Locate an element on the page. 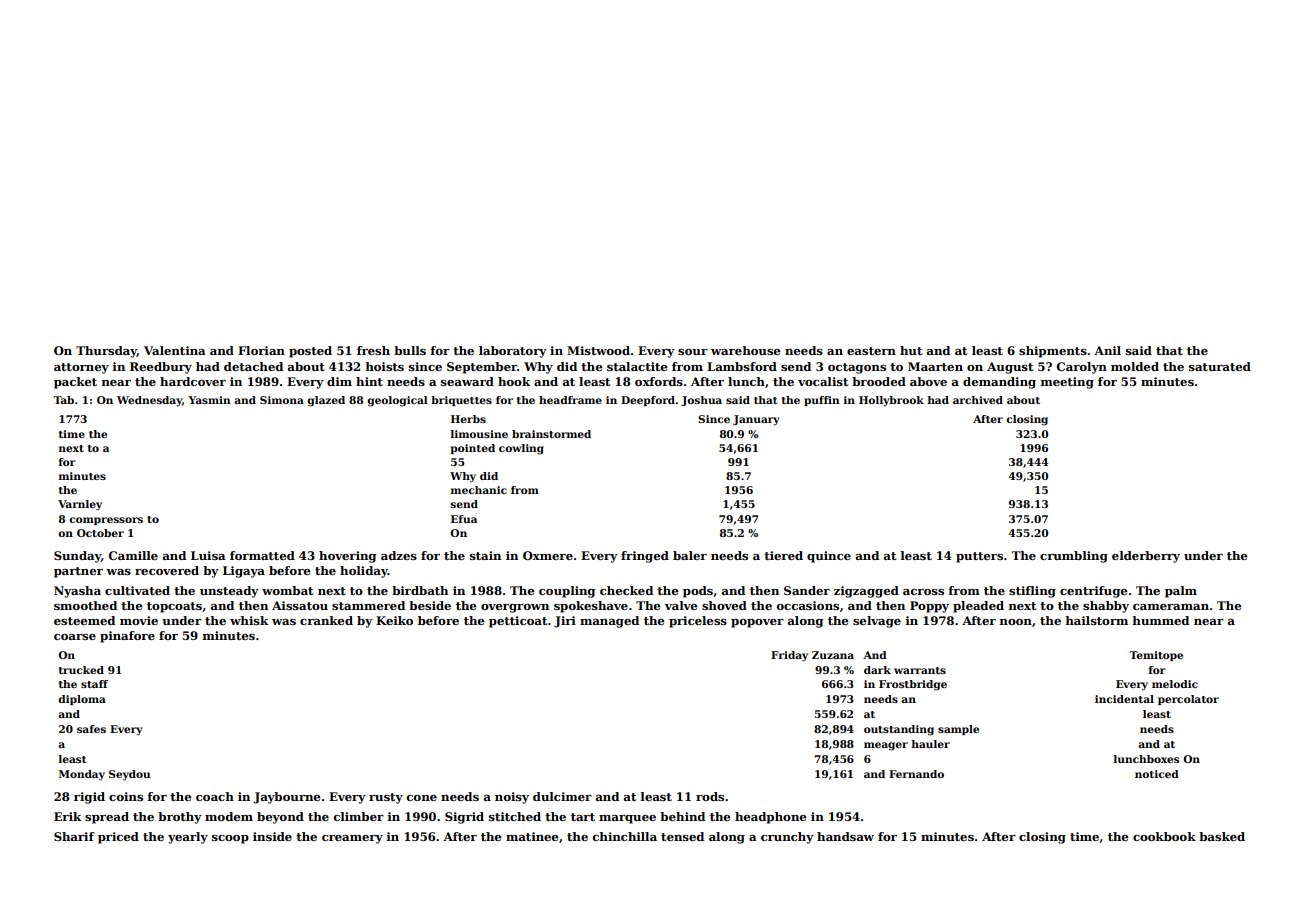  Joshua is located at coordinates (701, 401).
